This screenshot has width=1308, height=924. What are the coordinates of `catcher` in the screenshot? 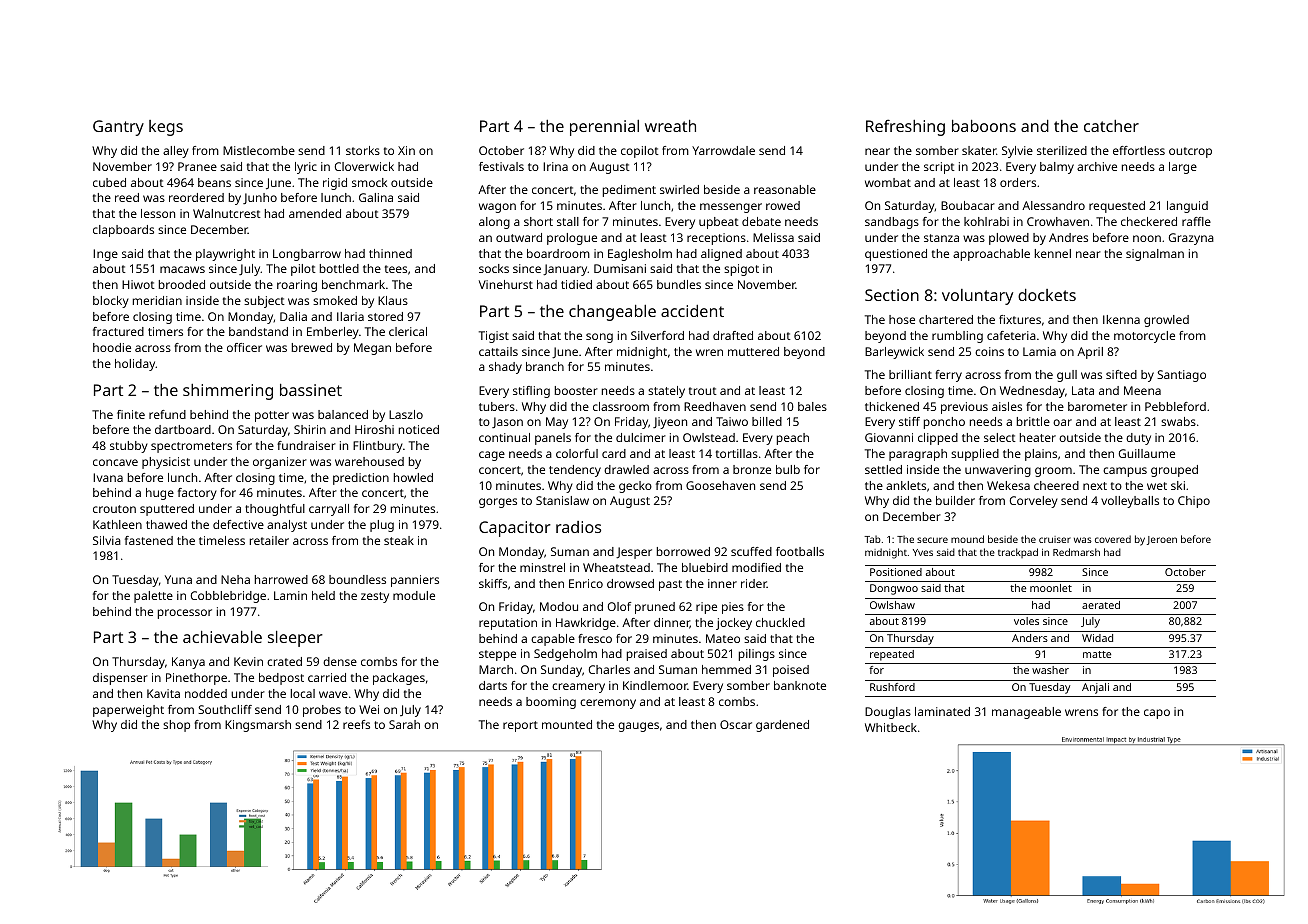 It's located at (1111, 126).
